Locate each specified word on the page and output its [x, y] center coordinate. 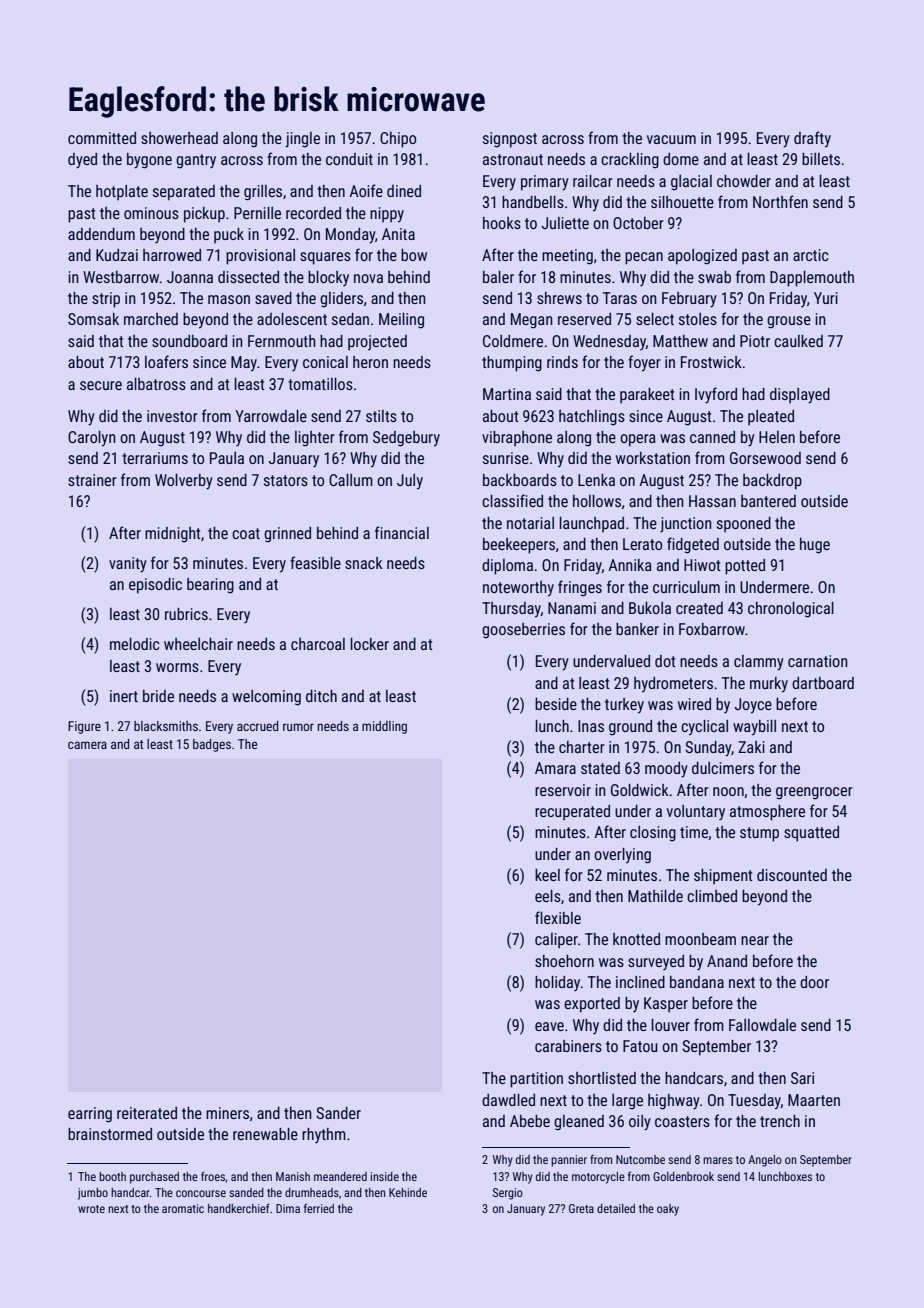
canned [712, 437]
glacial [691, 183]
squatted [811, 834]
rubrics [186, 614]
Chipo [398, 140]
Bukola [650, 608]
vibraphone [517, 439]
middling [384, 727]
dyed [82, 161]
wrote [91, 1209]
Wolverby [184, 482]
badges [212, 745]
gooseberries [523, 631]
